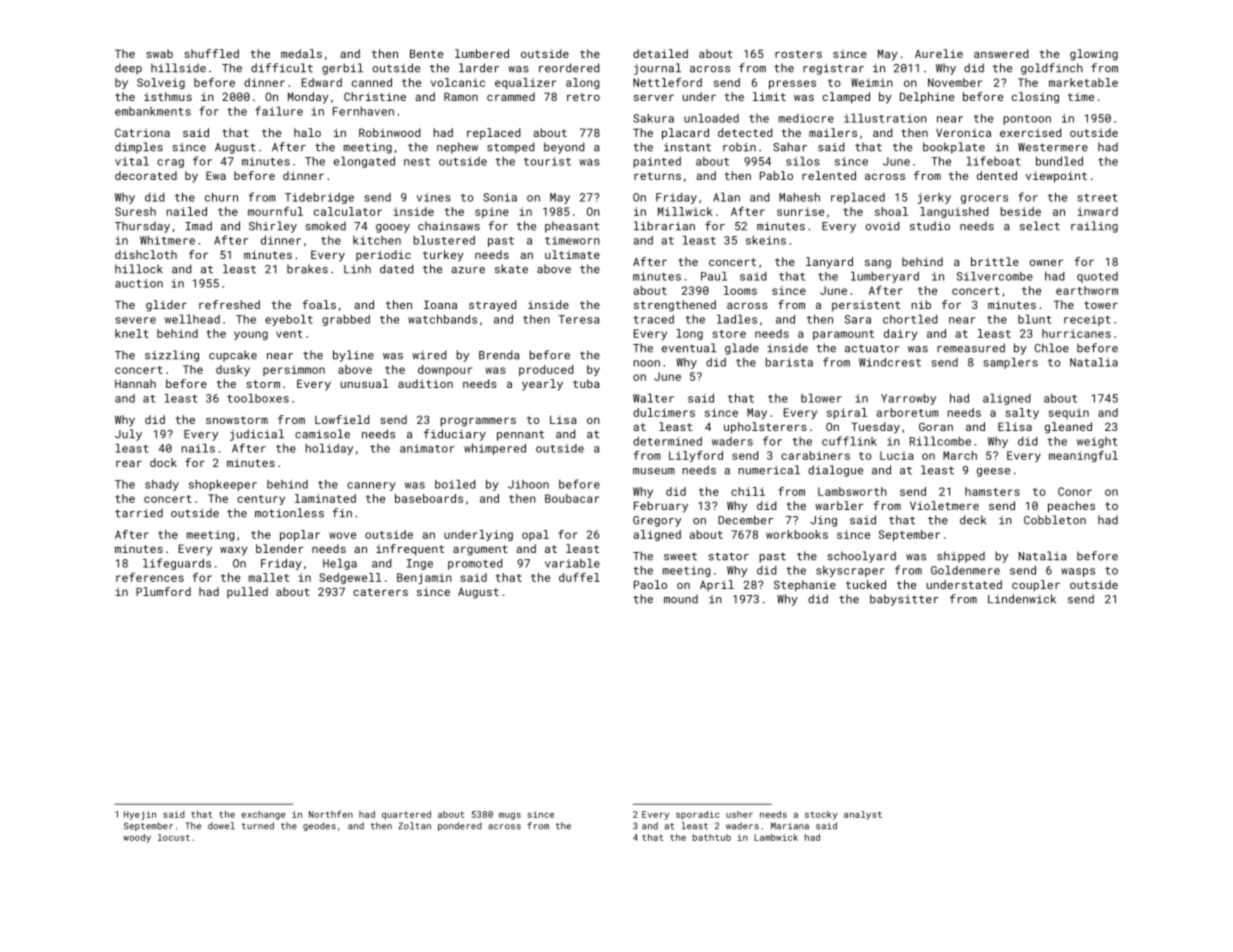  Describe the element at coordinates (766, 240) in the screenshot. I see `skeins` at that location.
